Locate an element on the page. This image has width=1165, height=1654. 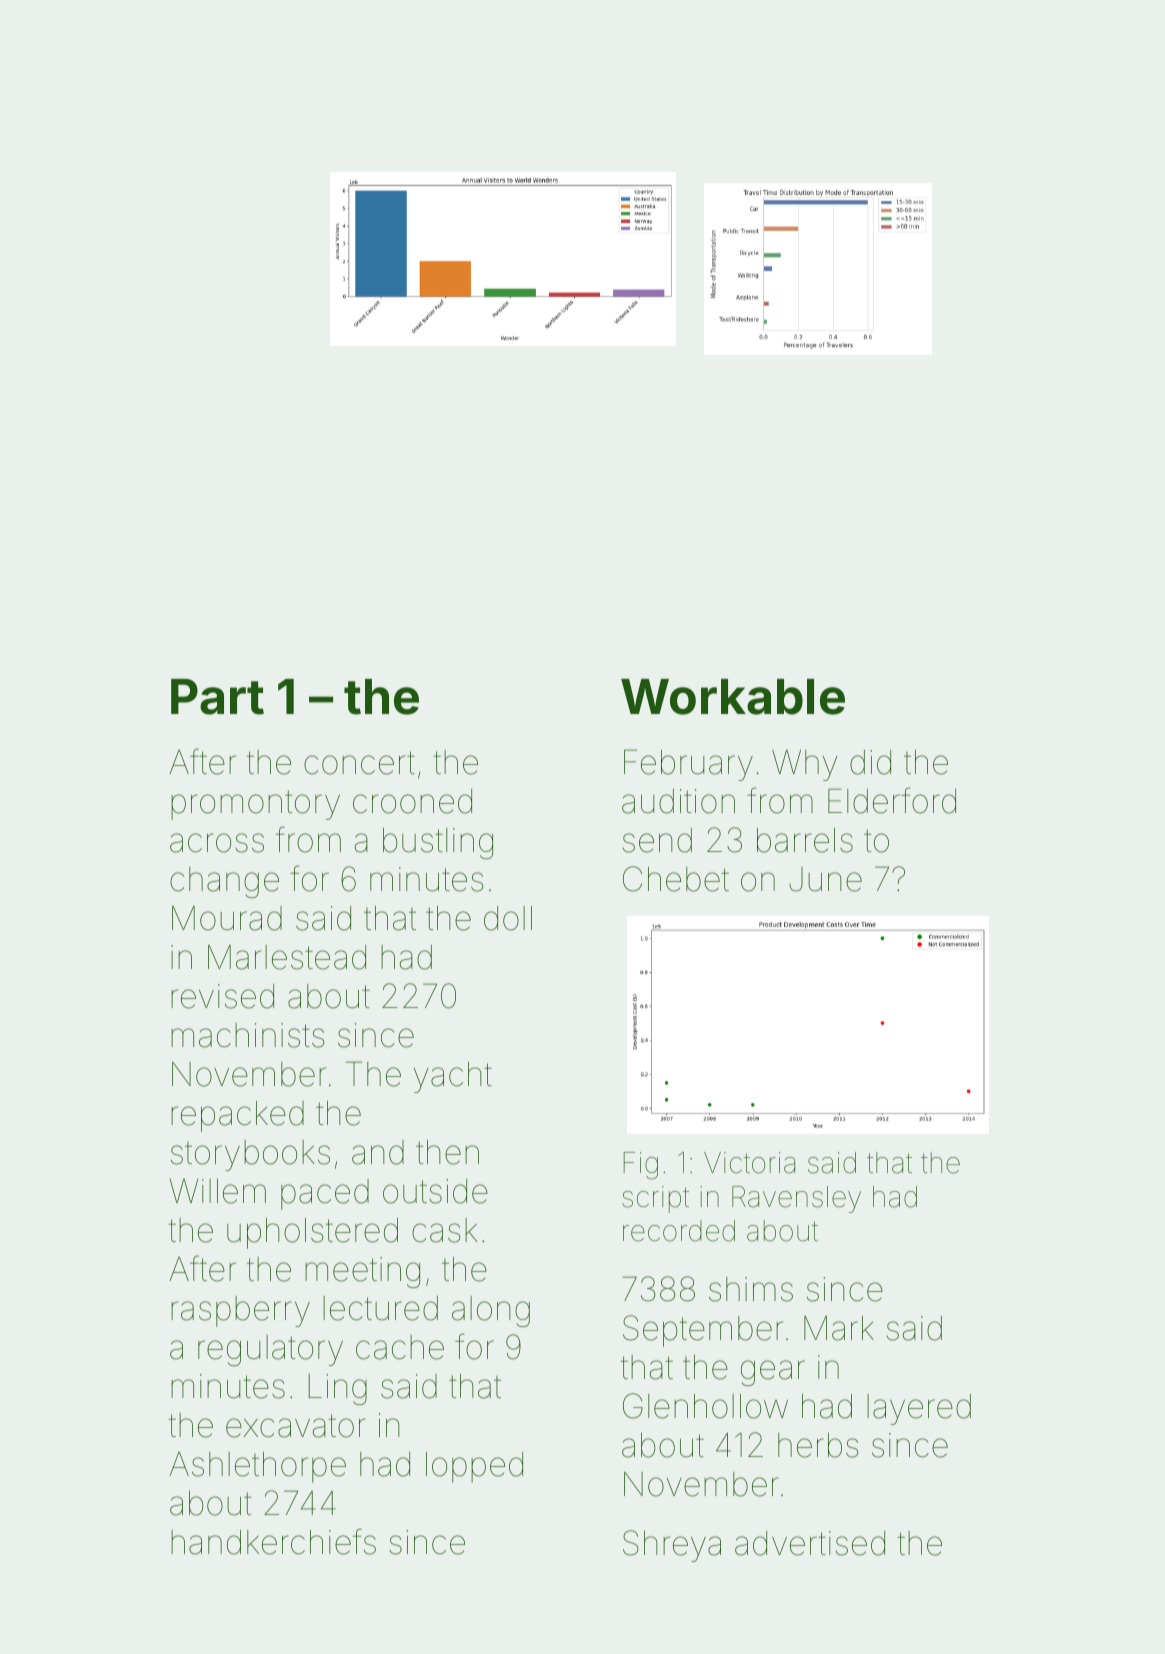
Why is located at coordinates (804, 765).
